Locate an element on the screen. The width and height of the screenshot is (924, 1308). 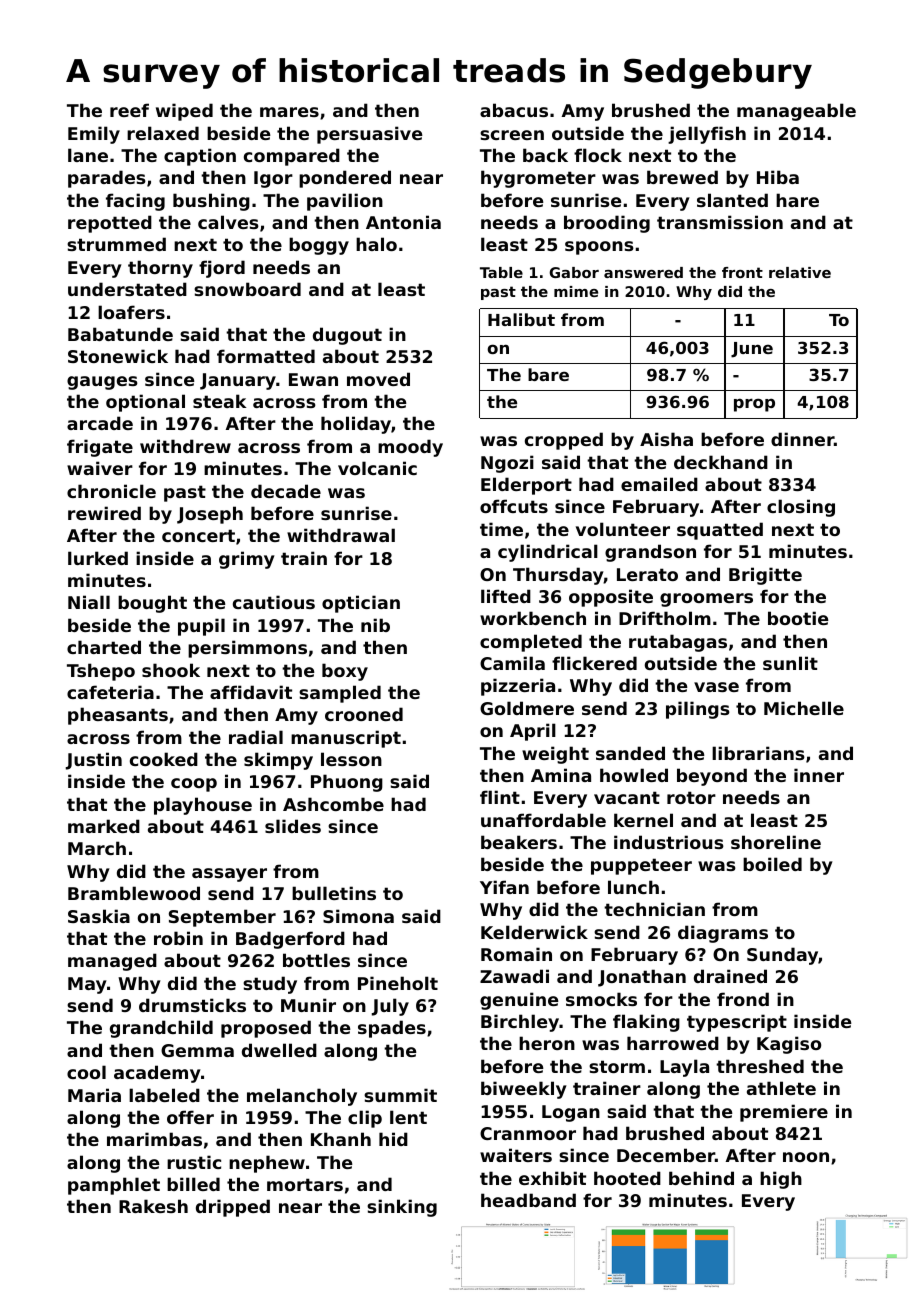
cool is located at coordinates (86, 1072).
